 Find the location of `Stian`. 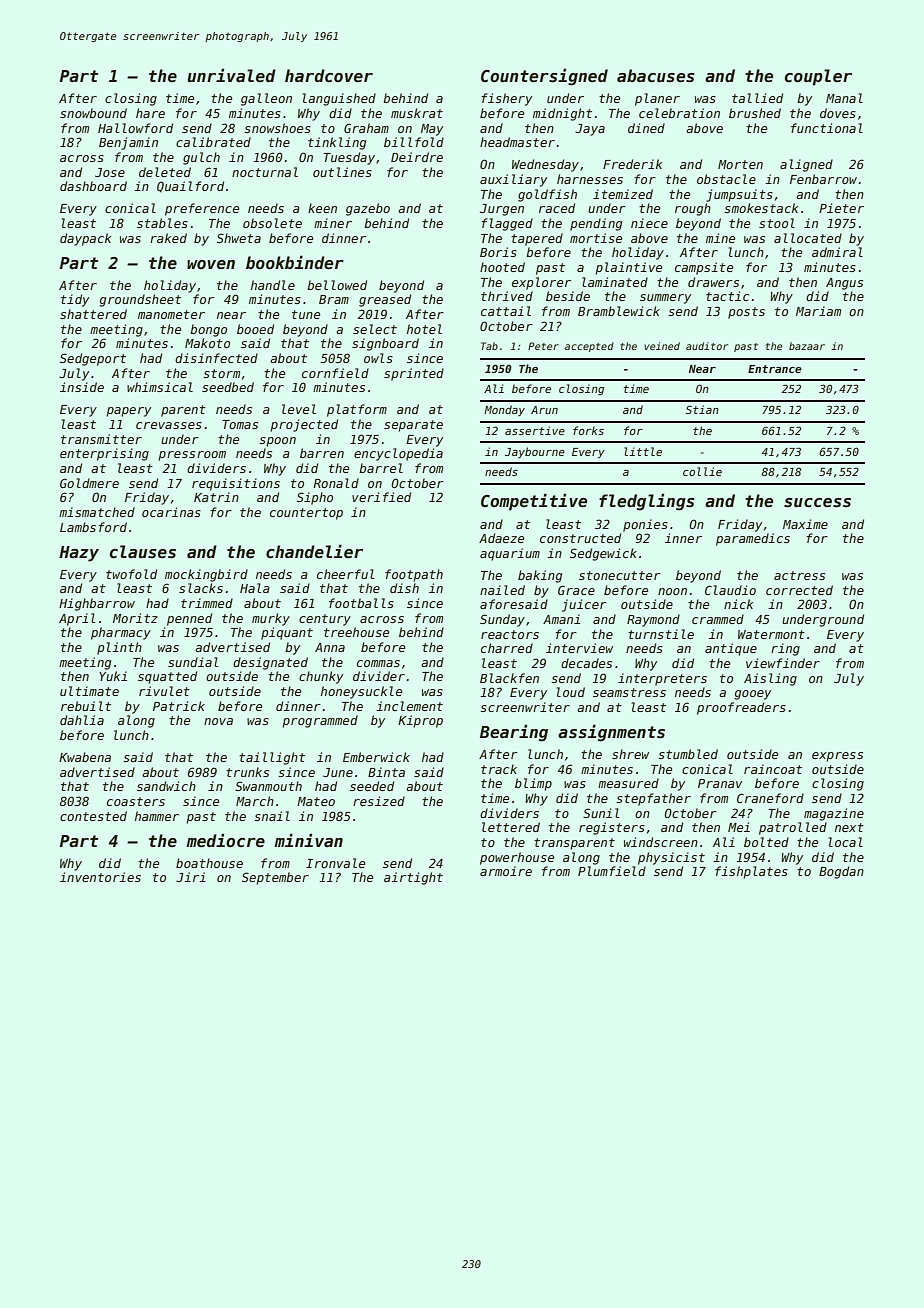

Stian is located at coordinates (702, 409).
